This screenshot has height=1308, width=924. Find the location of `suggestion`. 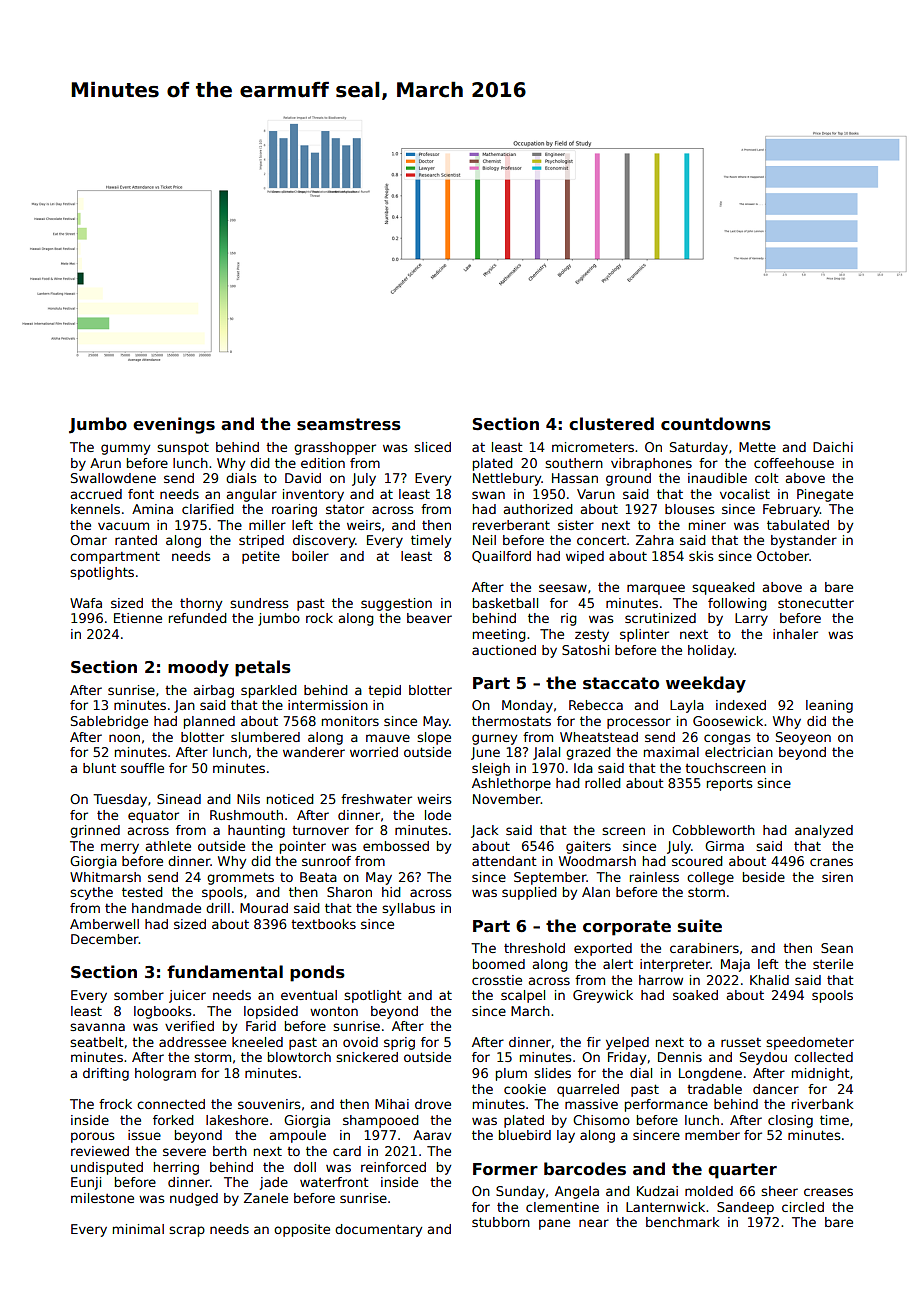

suggestion is located at coordinates (396, 604).
